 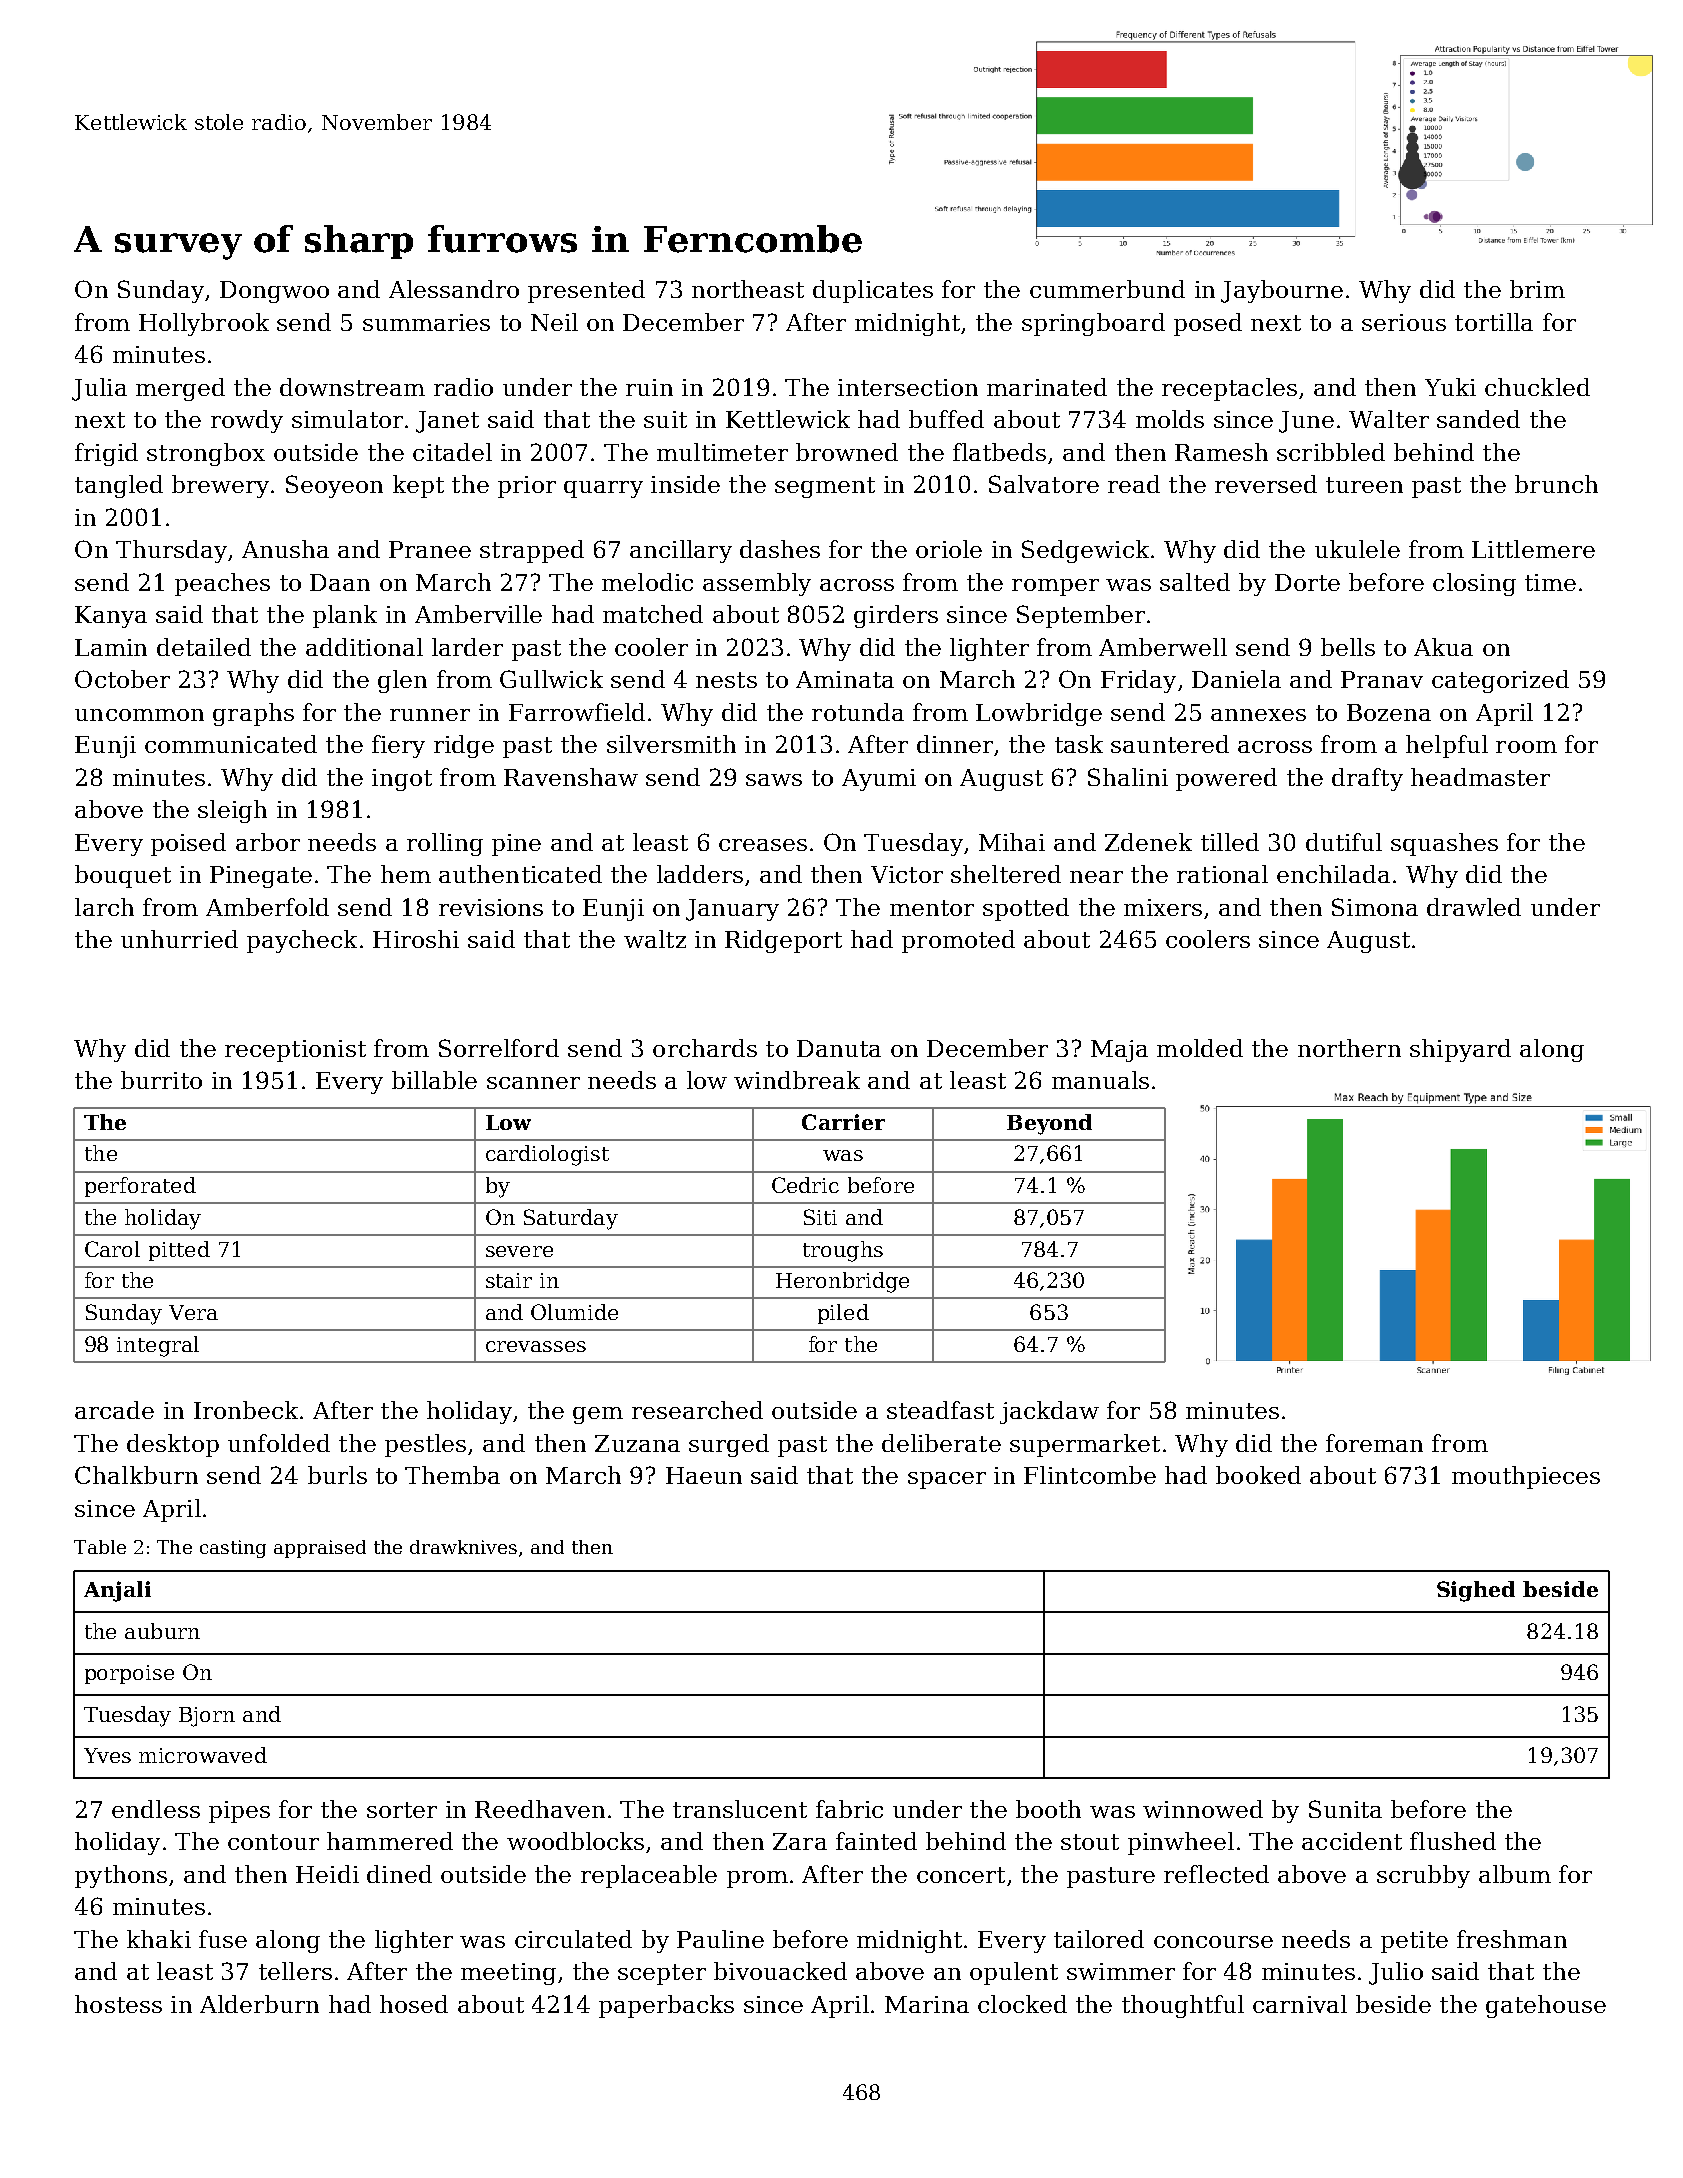 I want to click on Yves, so click(x=107, y=1755).
